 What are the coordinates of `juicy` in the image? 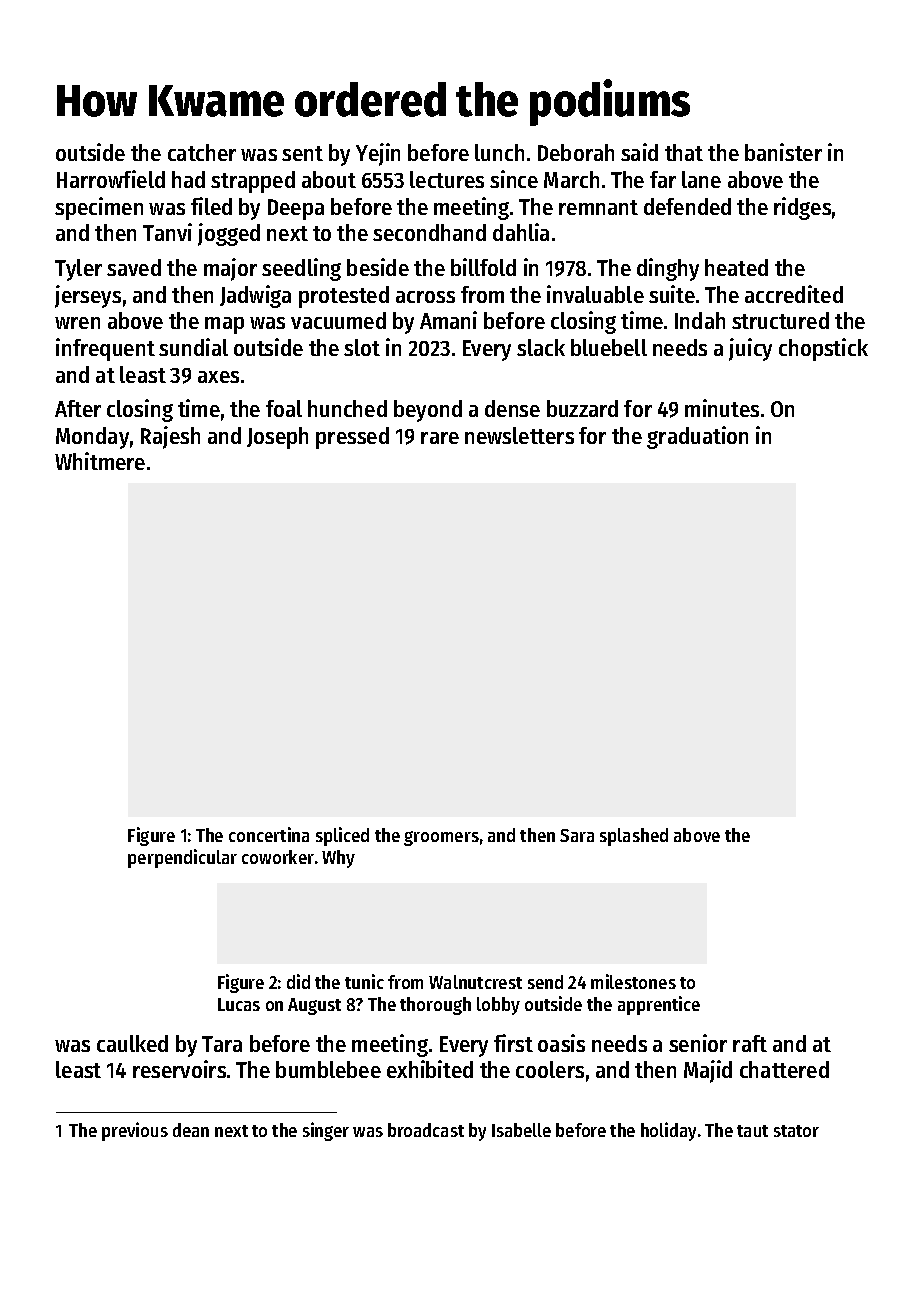 It's located at (750, 349).
